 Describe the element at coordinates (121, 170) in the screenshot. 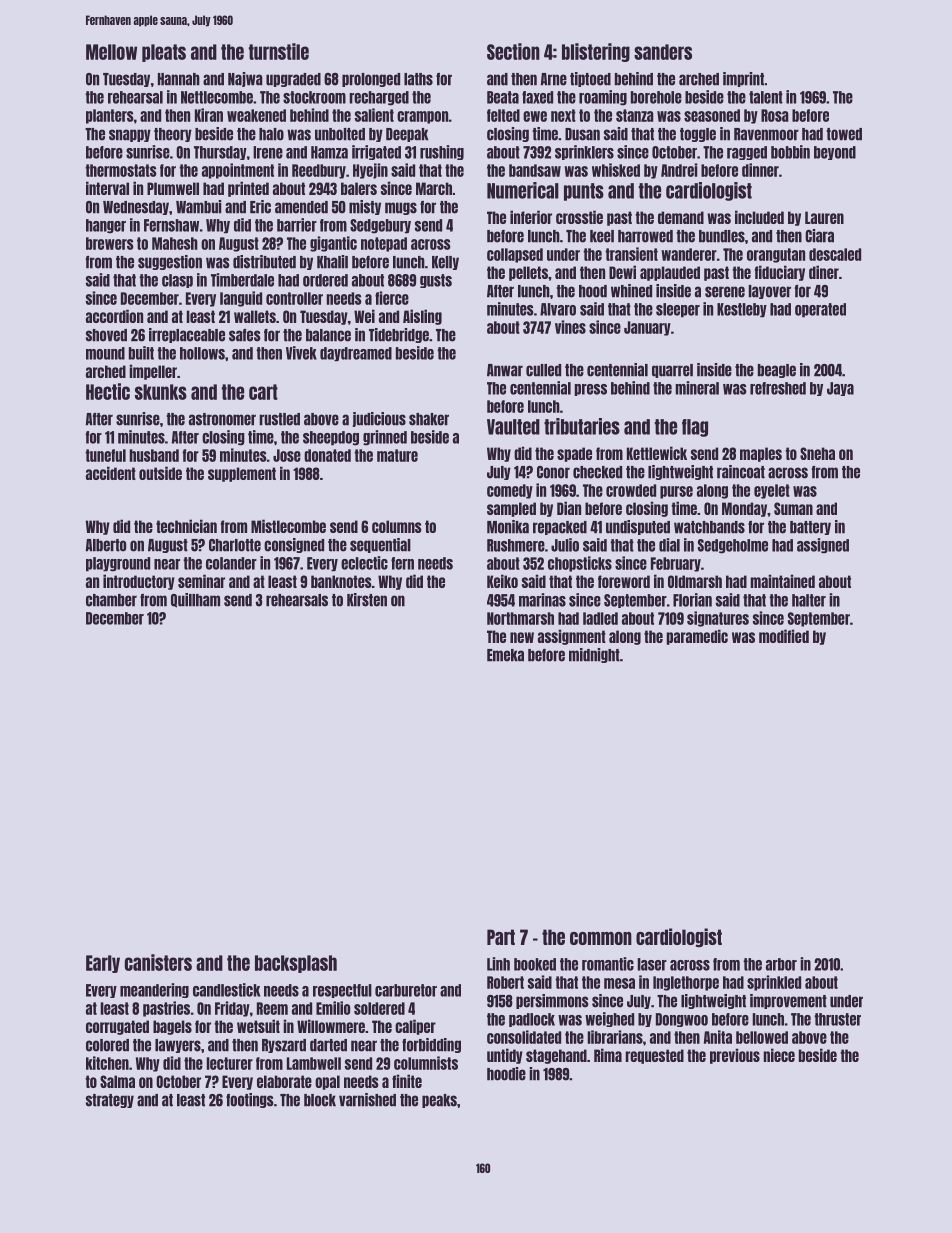

I see `thermostats` at that location.
